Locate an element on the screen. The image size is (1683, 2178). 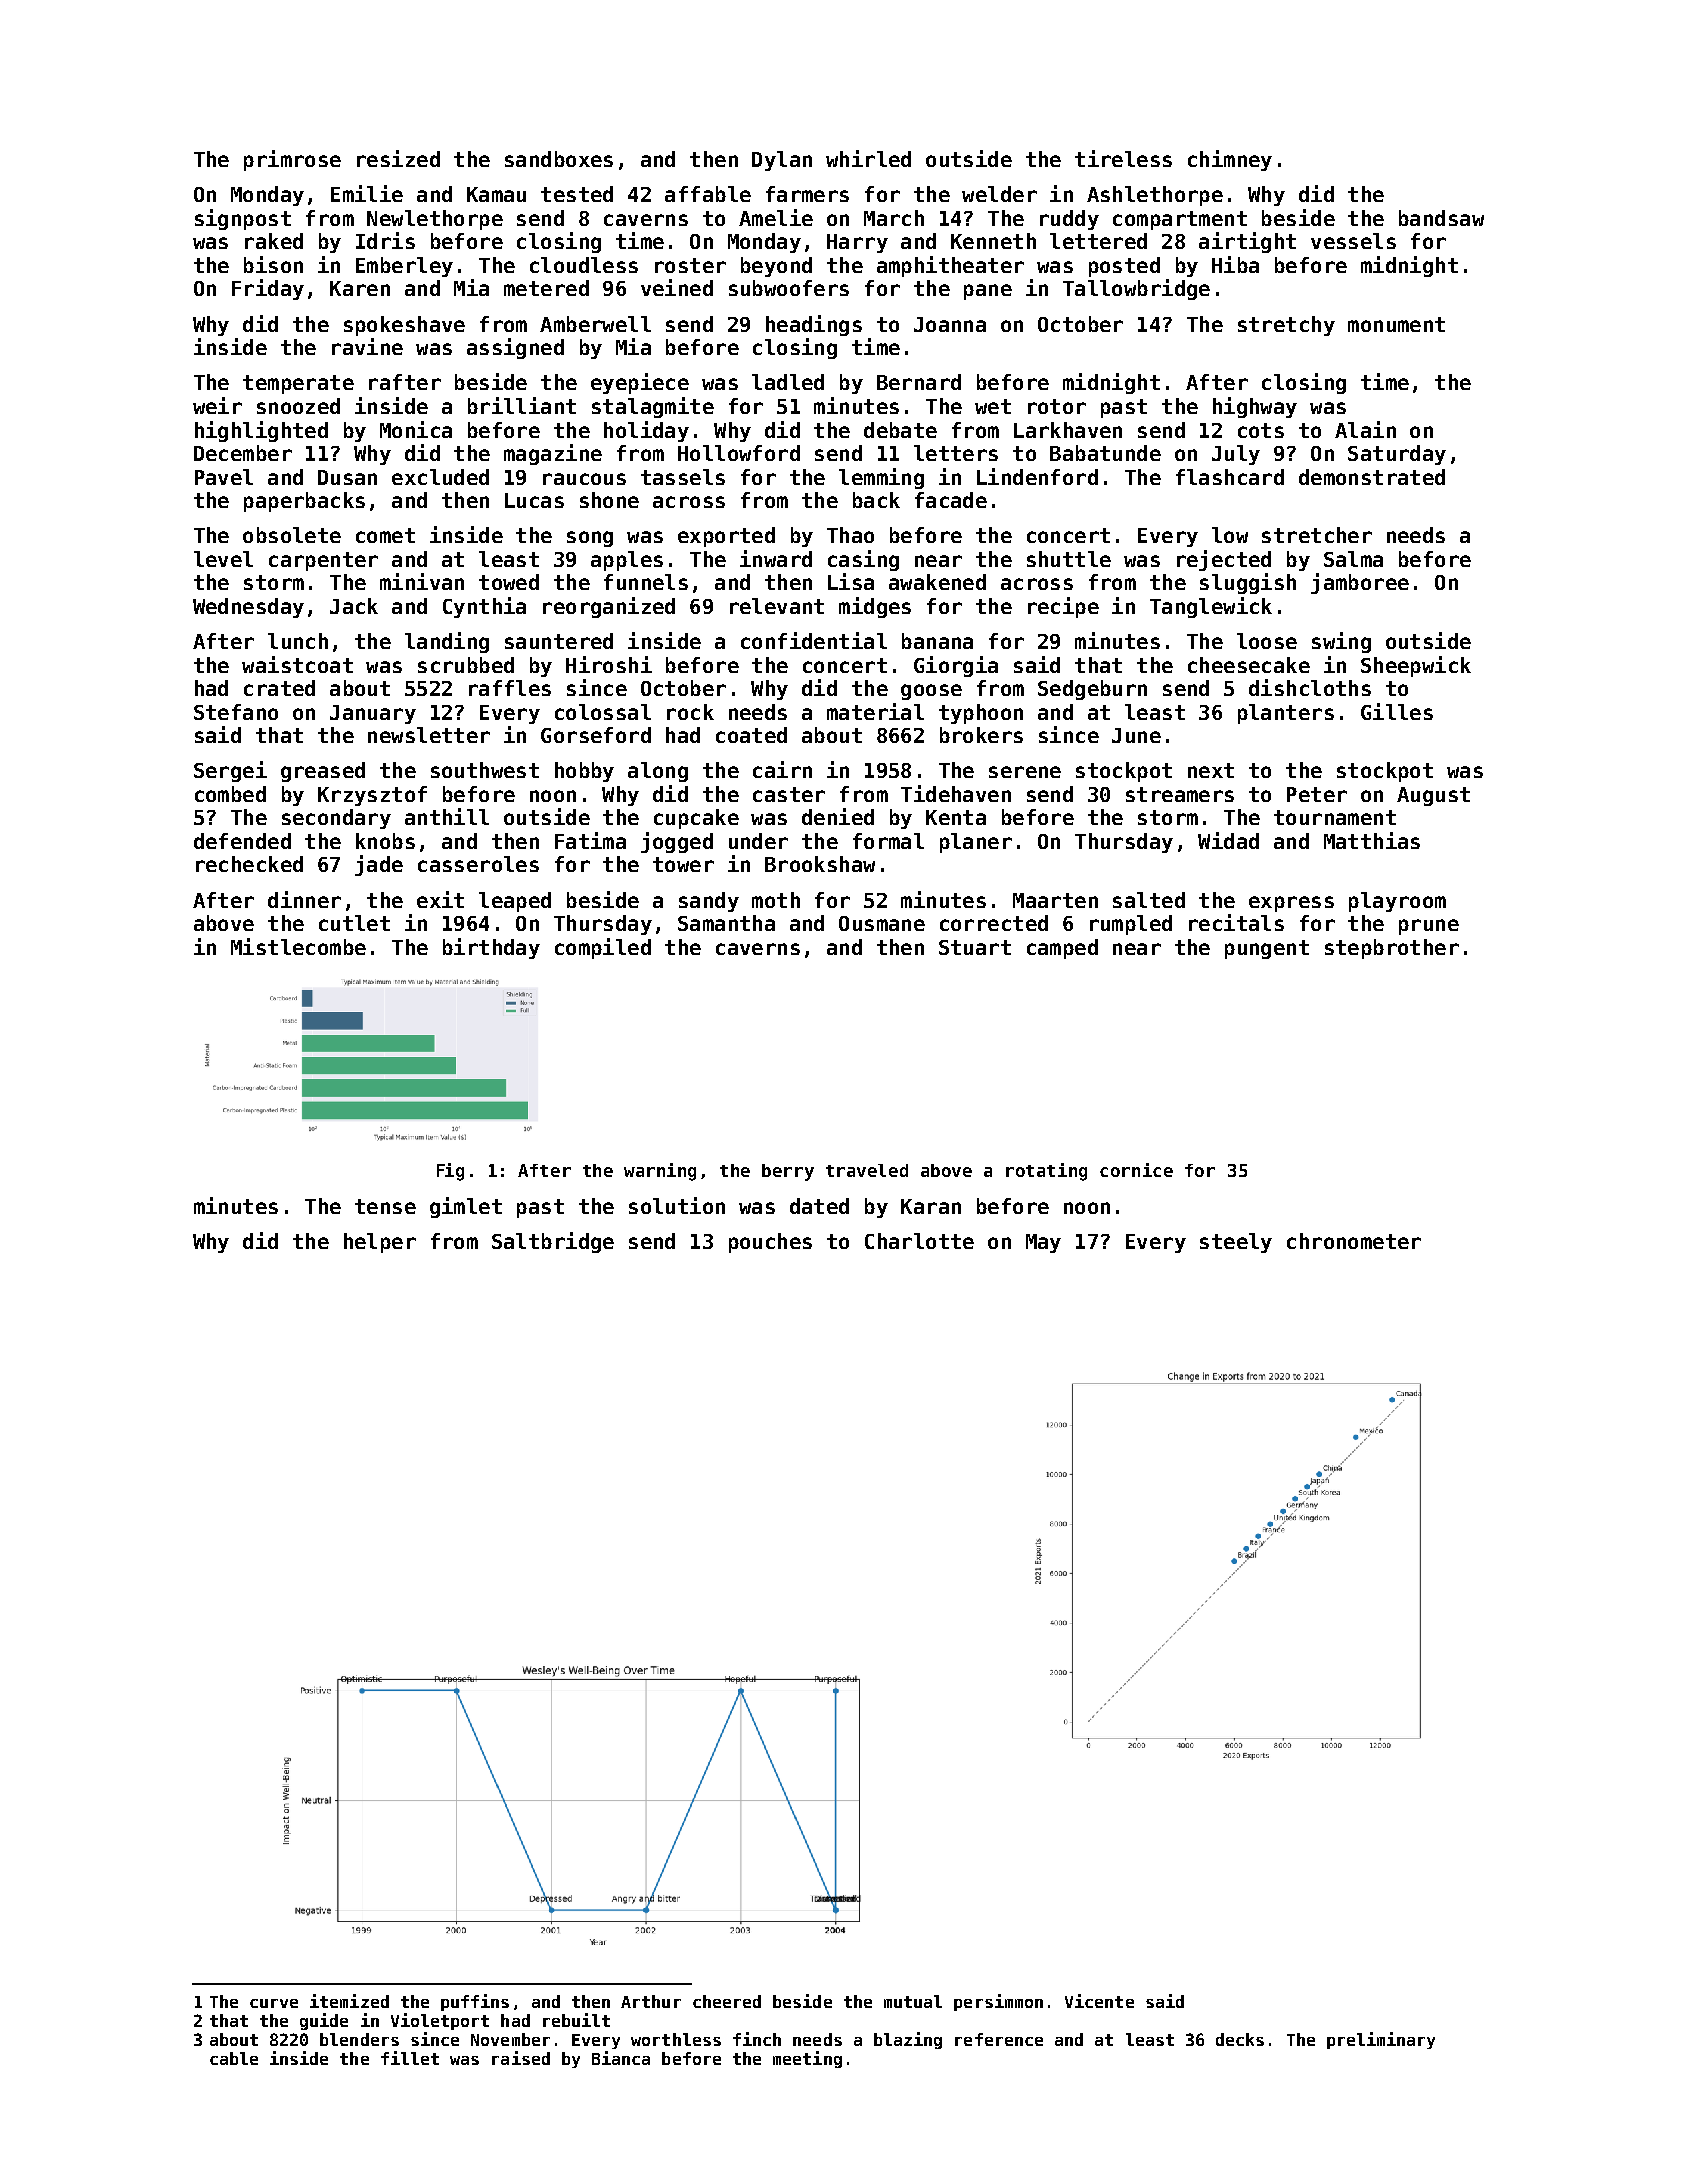
rock is located at coordinates (690, 712).
